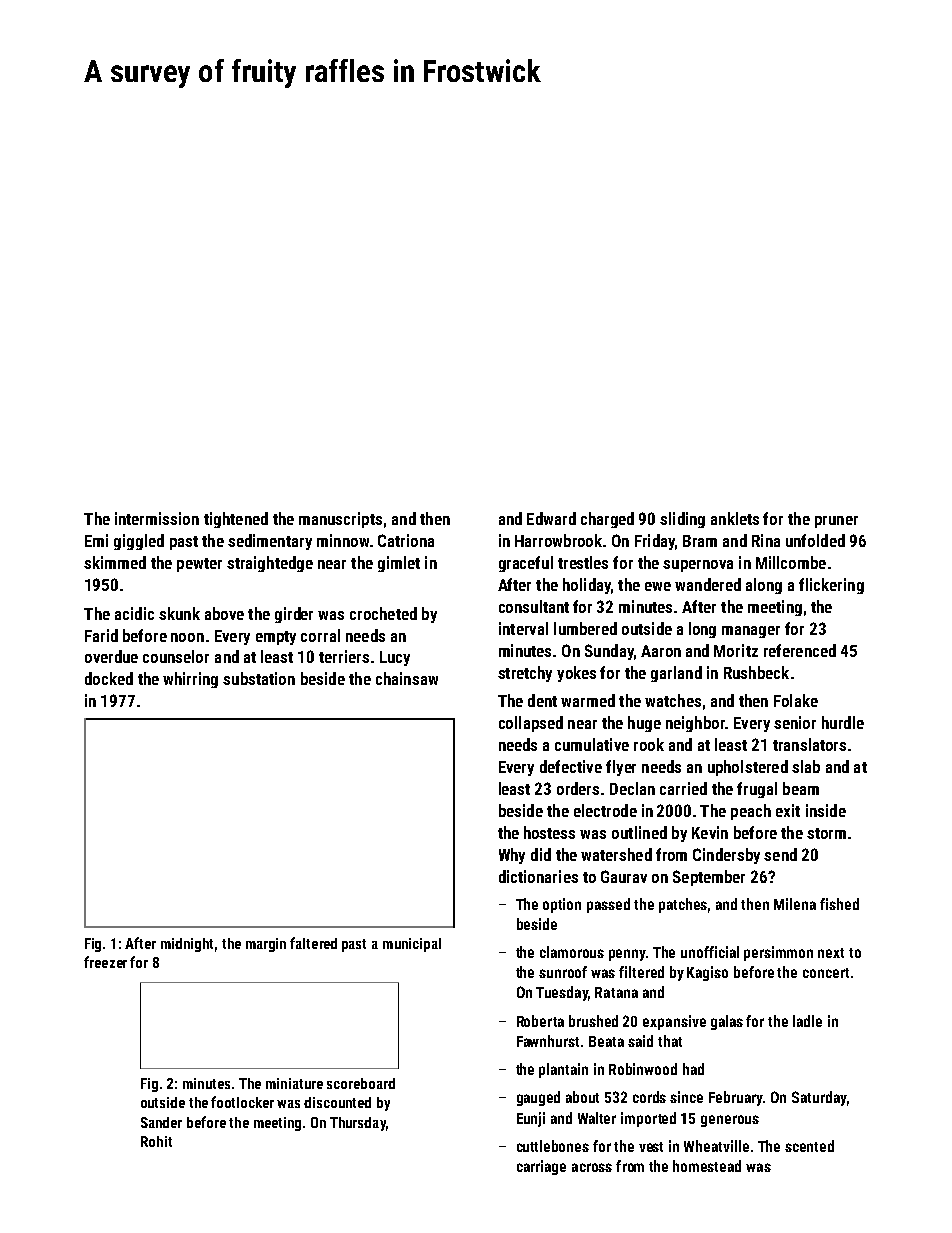  What do you see at coordinates (187, 945) in the screenshot?
I see `midnight` at bounding box center [187, 945].
